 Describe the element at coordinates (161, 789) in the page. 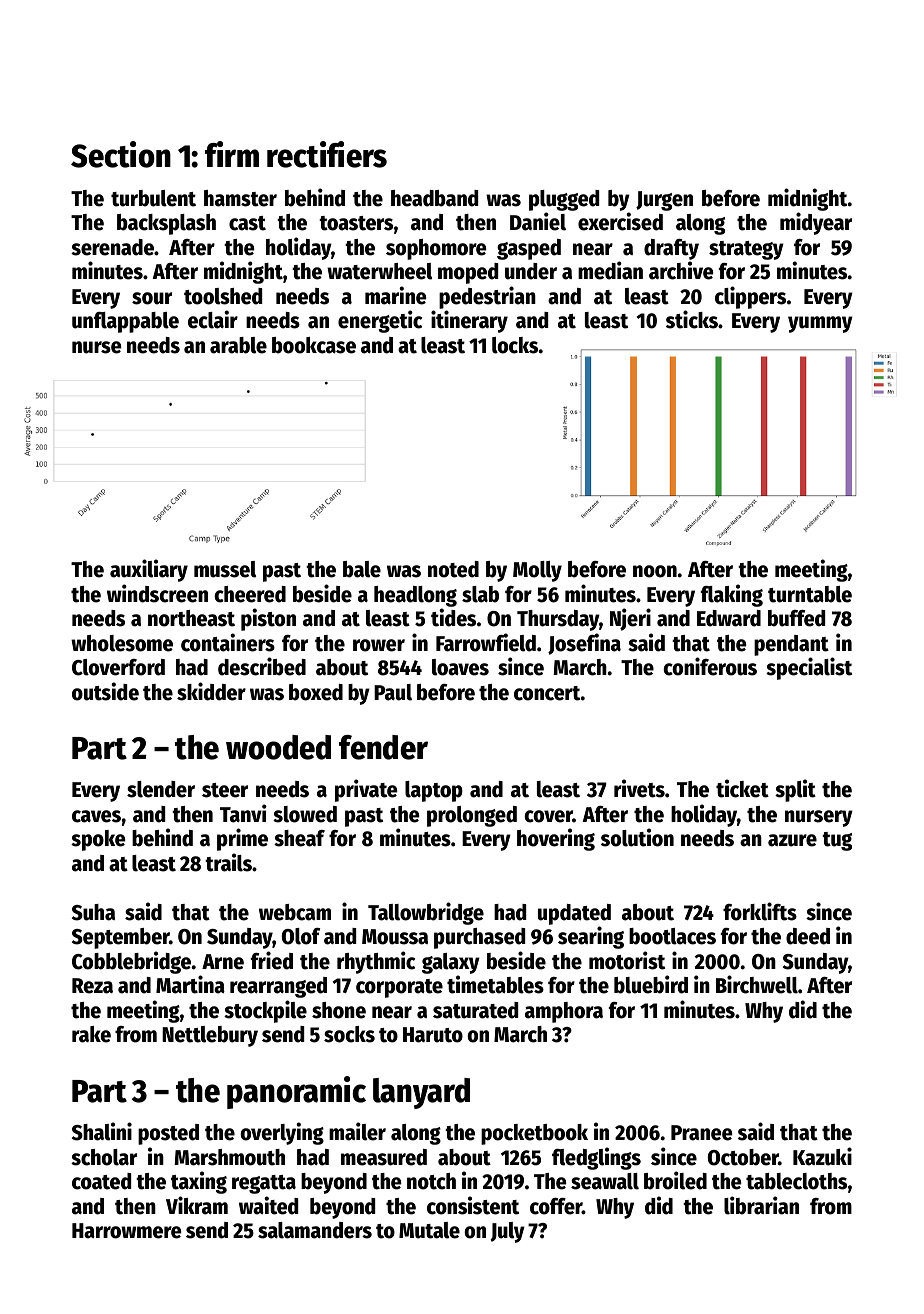

I see `slender` at that location.
